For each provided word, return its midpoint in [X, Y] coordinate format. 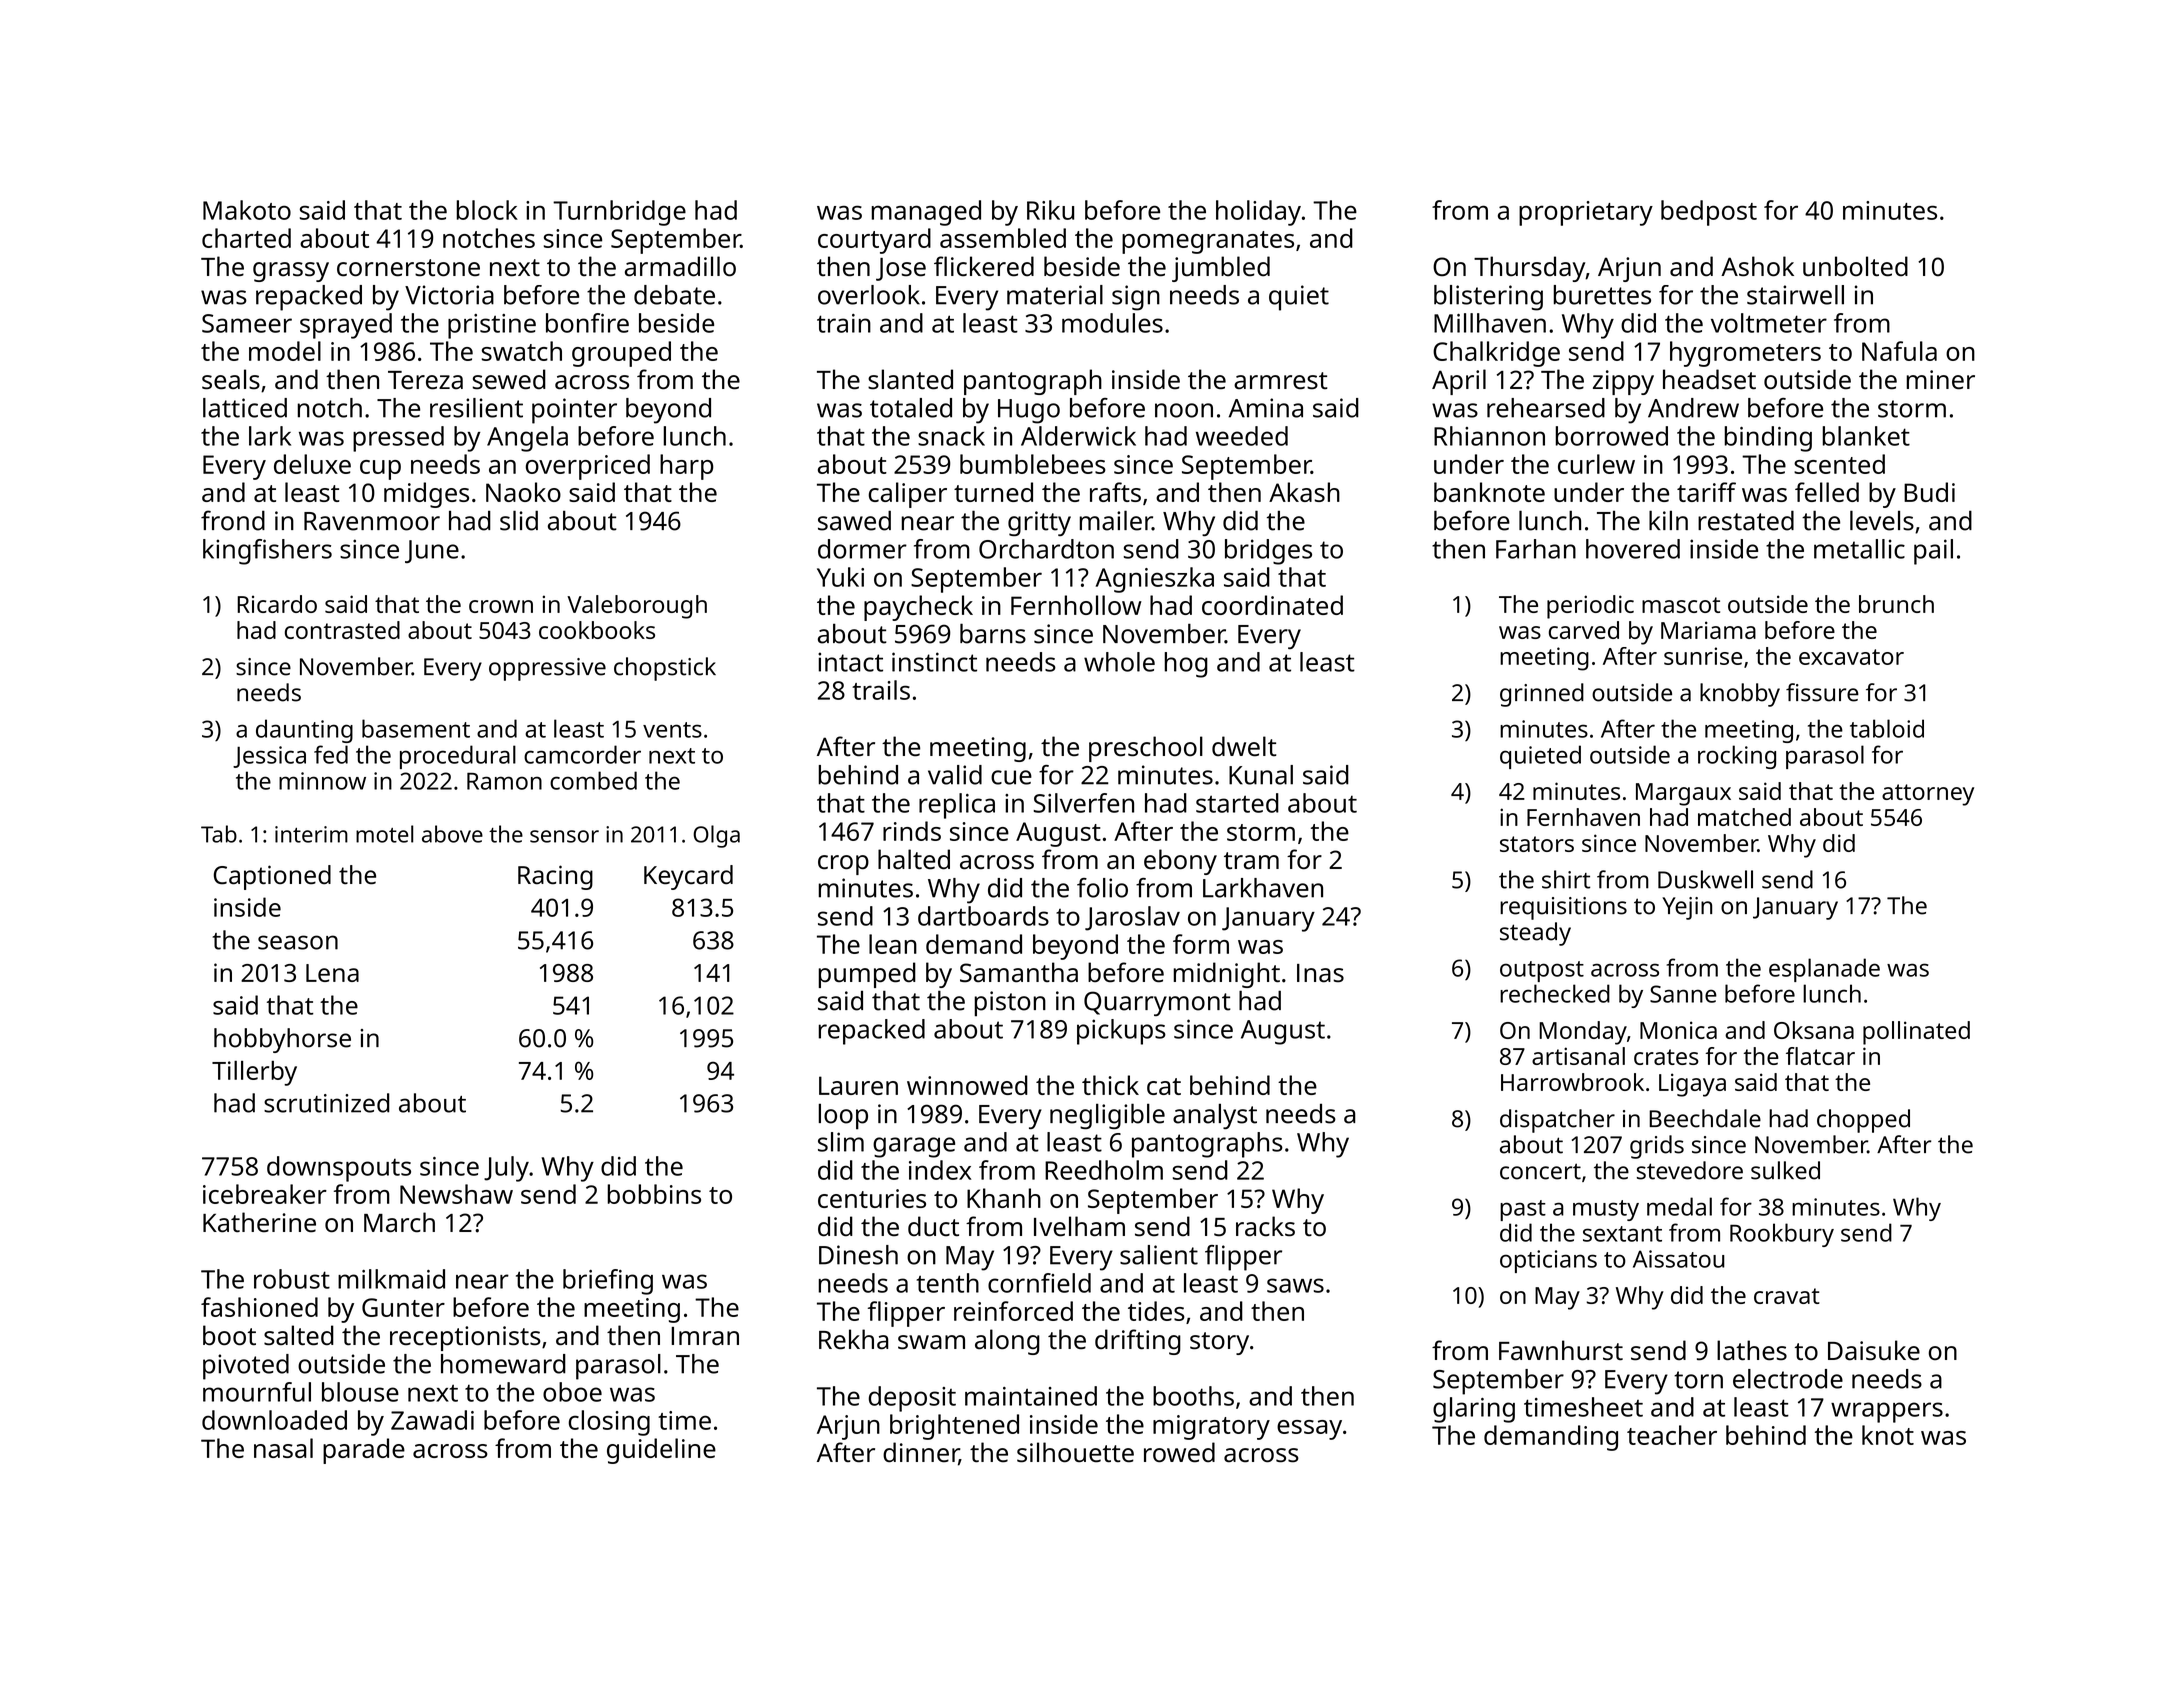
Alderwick [1078, 436]
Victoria [449, 295]
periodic [1590, 607]
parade [364, 1451]
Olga [716, 836]
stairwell [1795, 295]
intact [850, 662]
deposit [912, 1399]
